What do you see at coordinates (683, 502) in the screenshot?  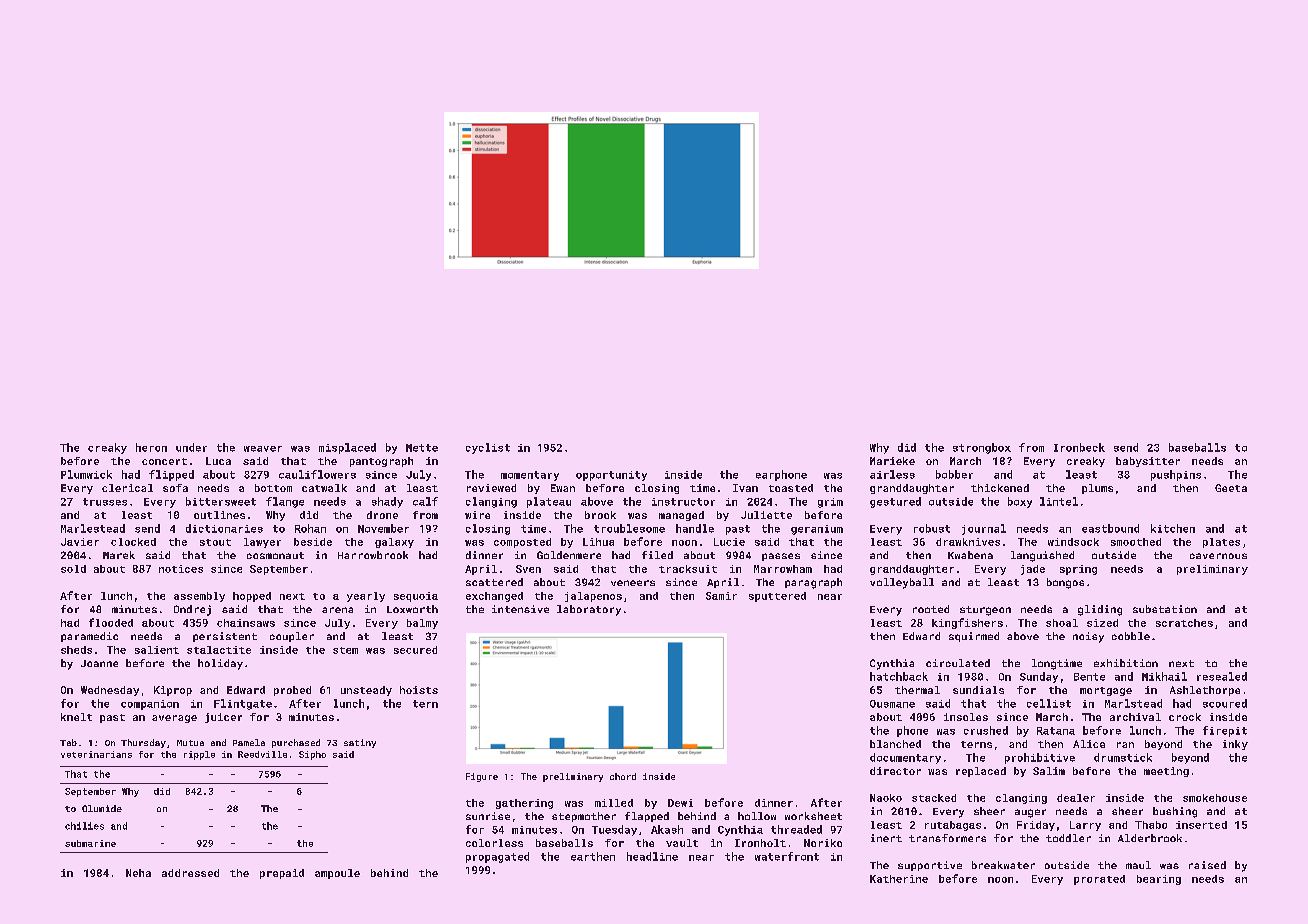 I see `instructor` at bounding box center [683, 502].
